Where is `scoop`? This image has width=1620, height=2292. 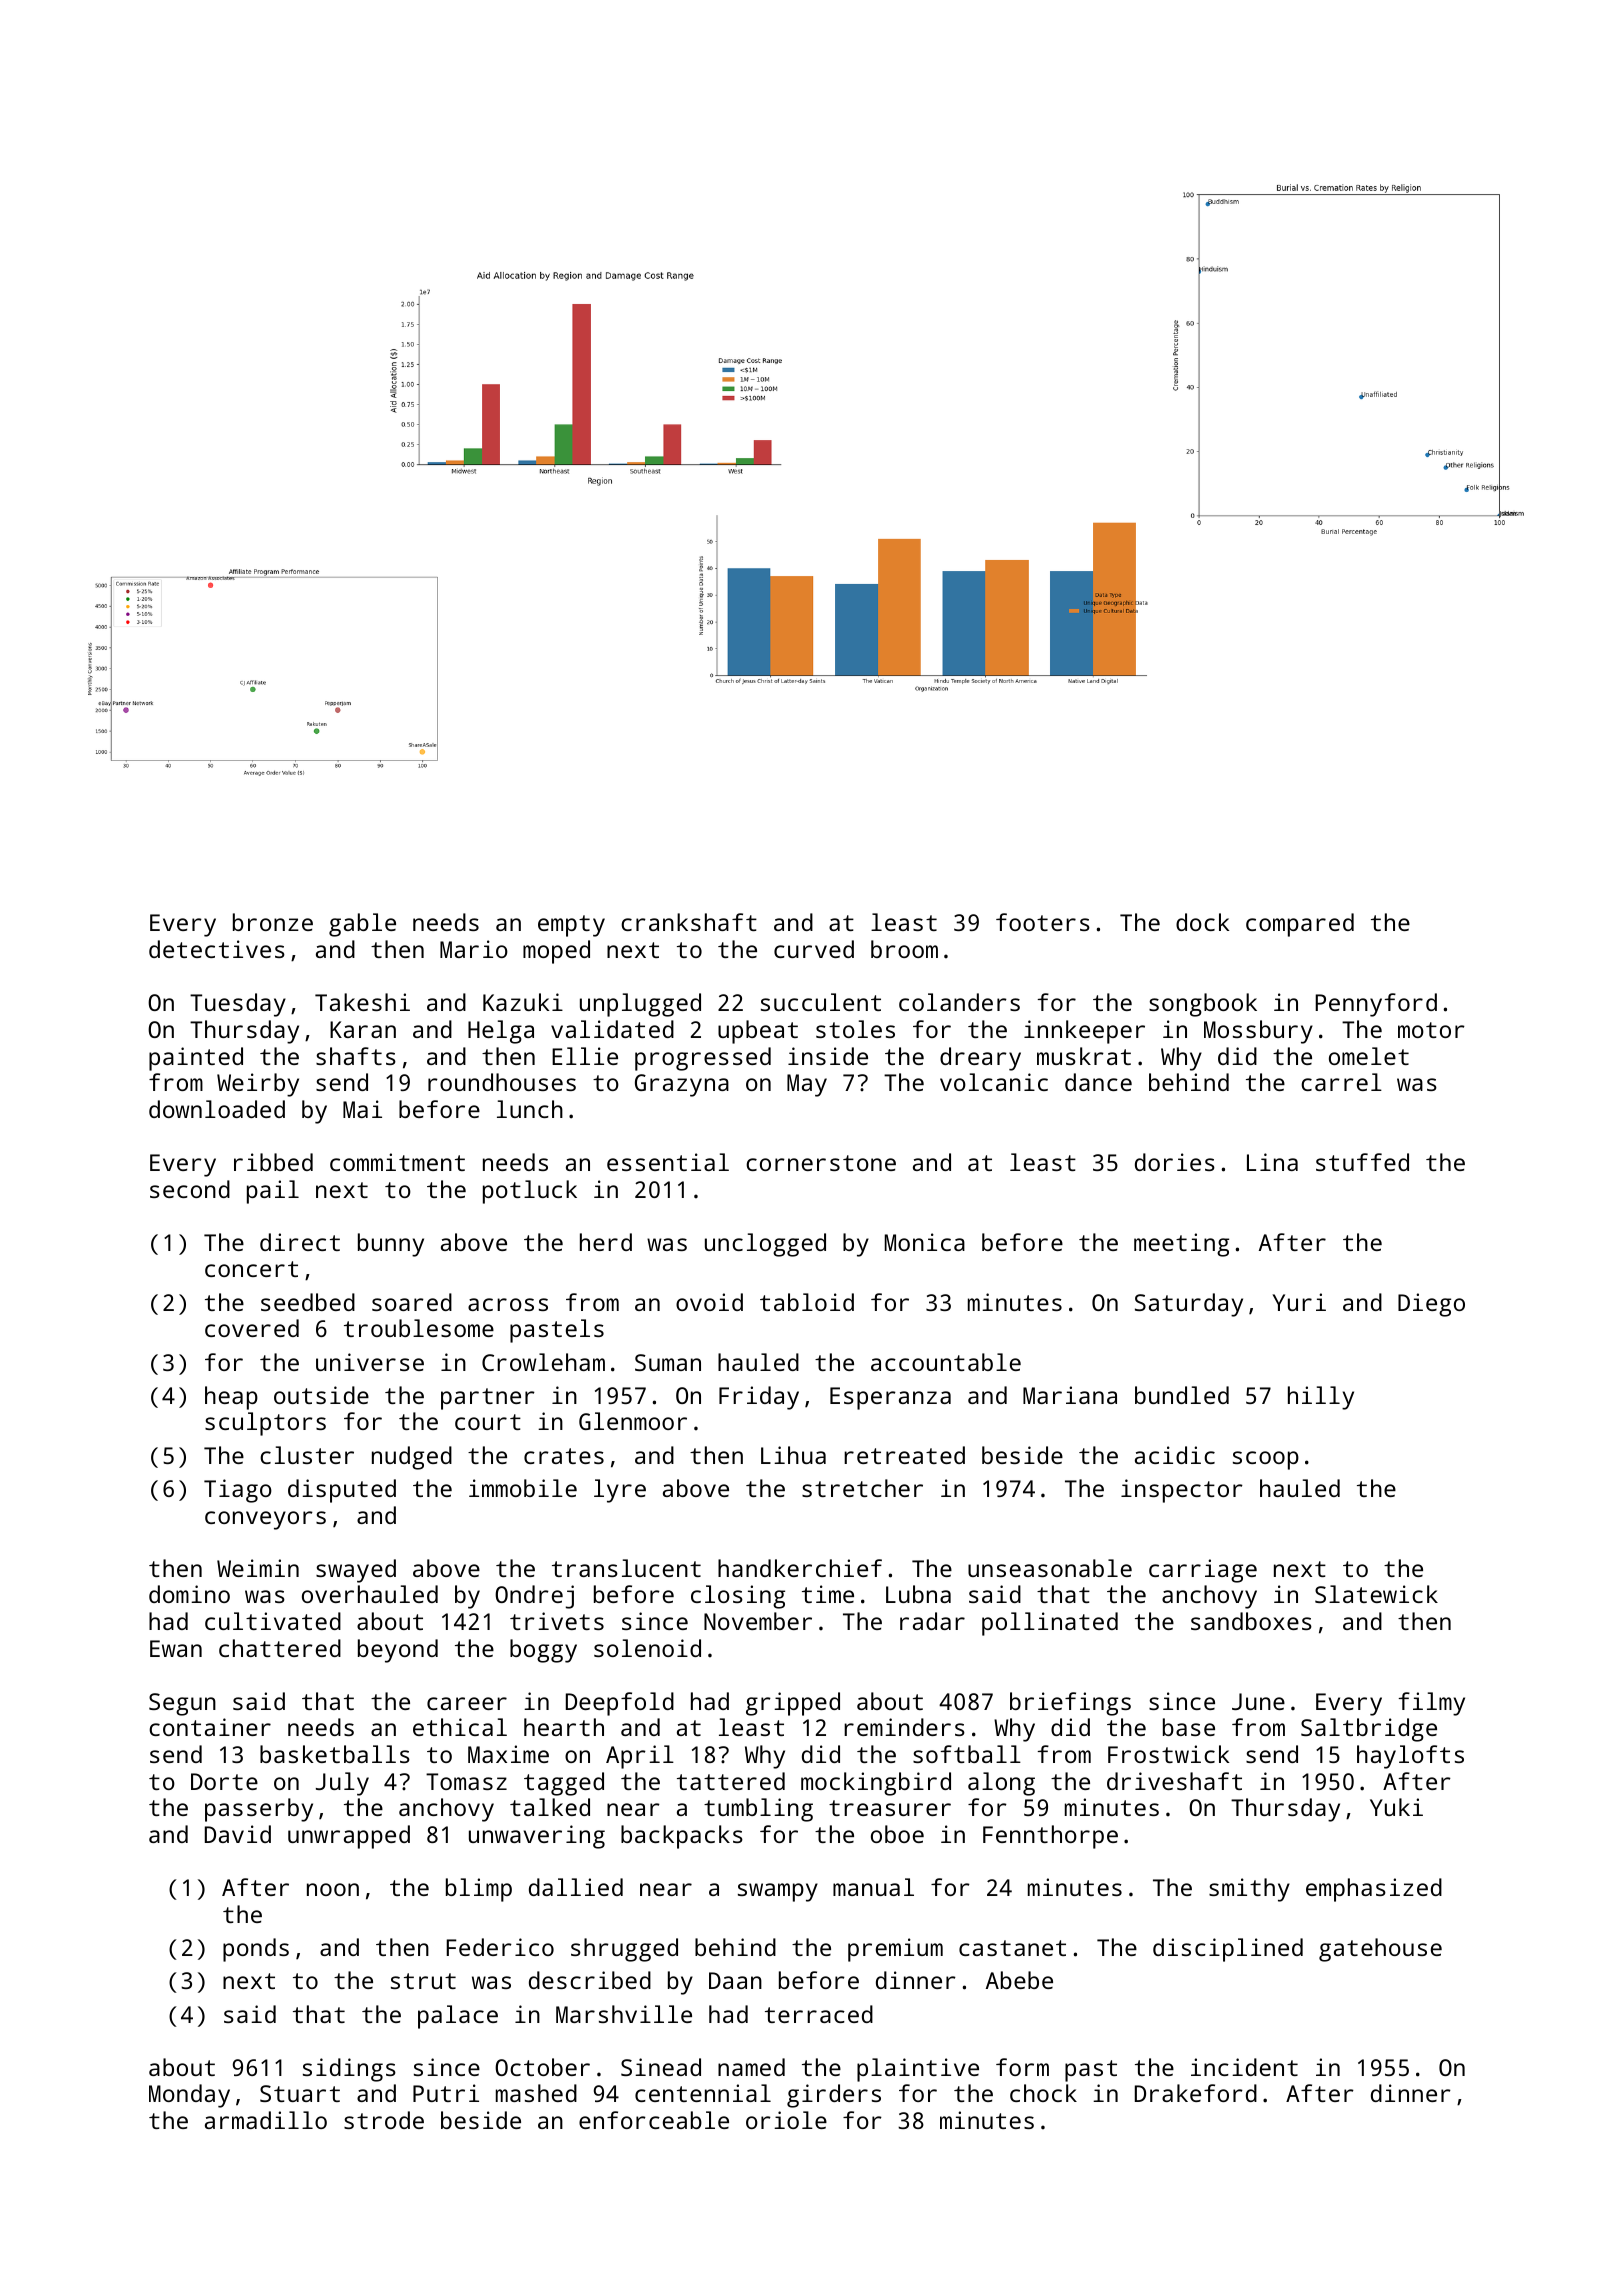
scoop is located at coordinates (1266, 1460).
